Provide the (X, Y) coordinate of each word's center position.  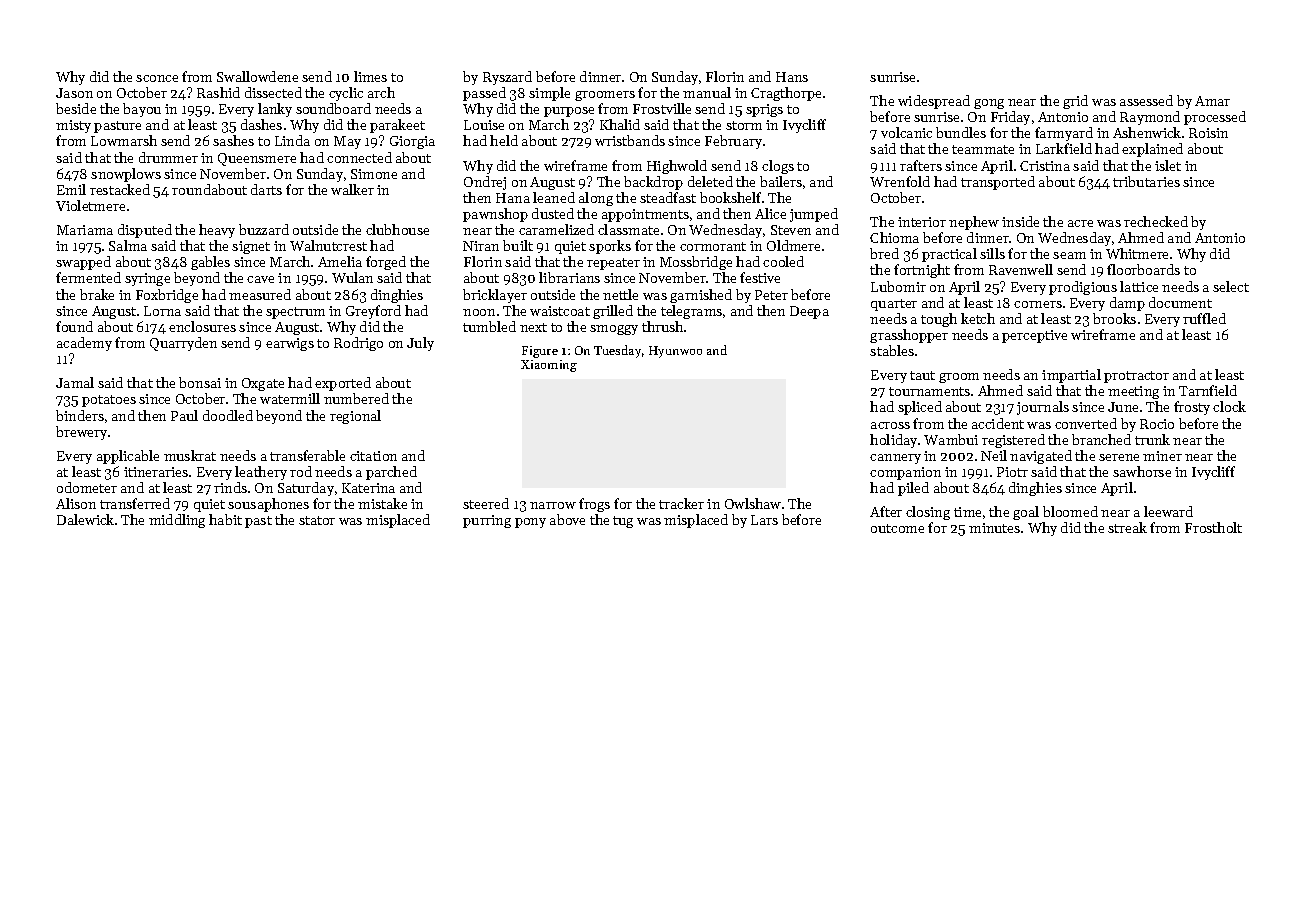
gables (210, 263)
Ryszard (507, 78)
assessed (1146, 100)
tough (939, 320)
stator (317, 520)
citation (373, 456)
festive (760, 277)
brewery (81, 433)
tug (623, 522)
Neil (994, 455)
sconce (157, 78)
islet (1168, 165)
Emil (71, 189)
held (504, 140)
